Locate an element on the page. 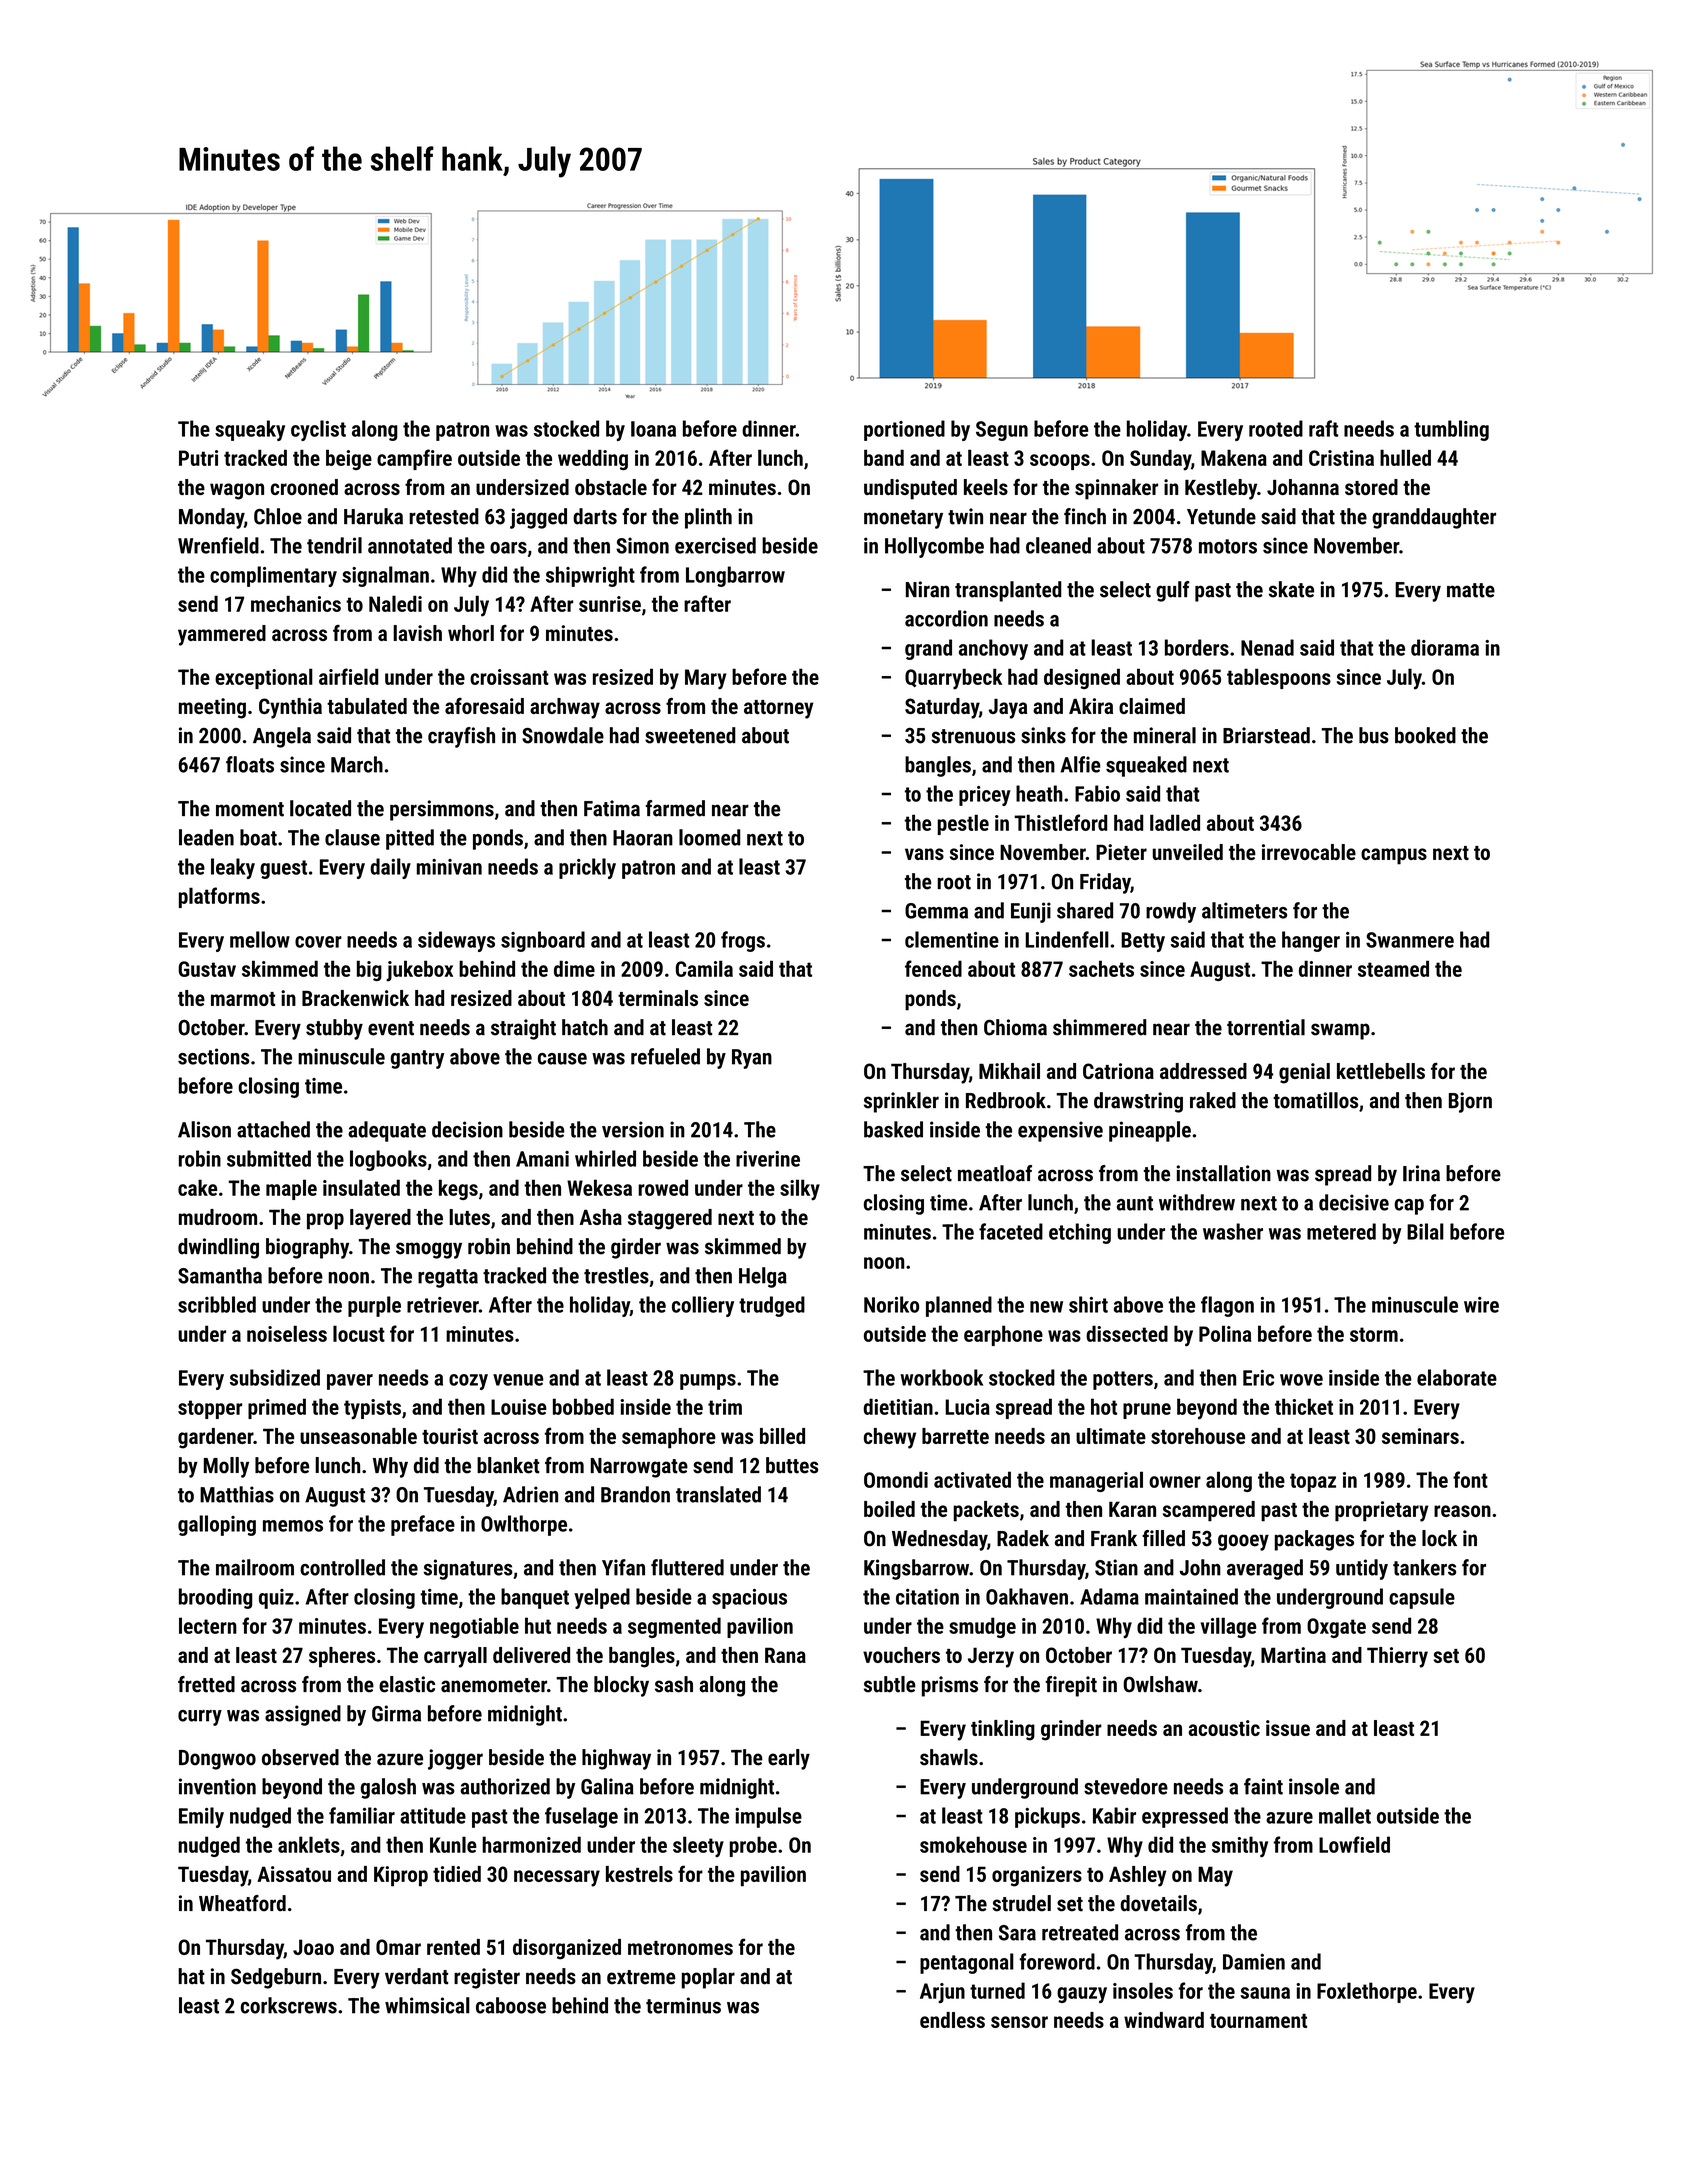 The image size is (1683, 2178). cyclist is located at coordinates (318, 430).
